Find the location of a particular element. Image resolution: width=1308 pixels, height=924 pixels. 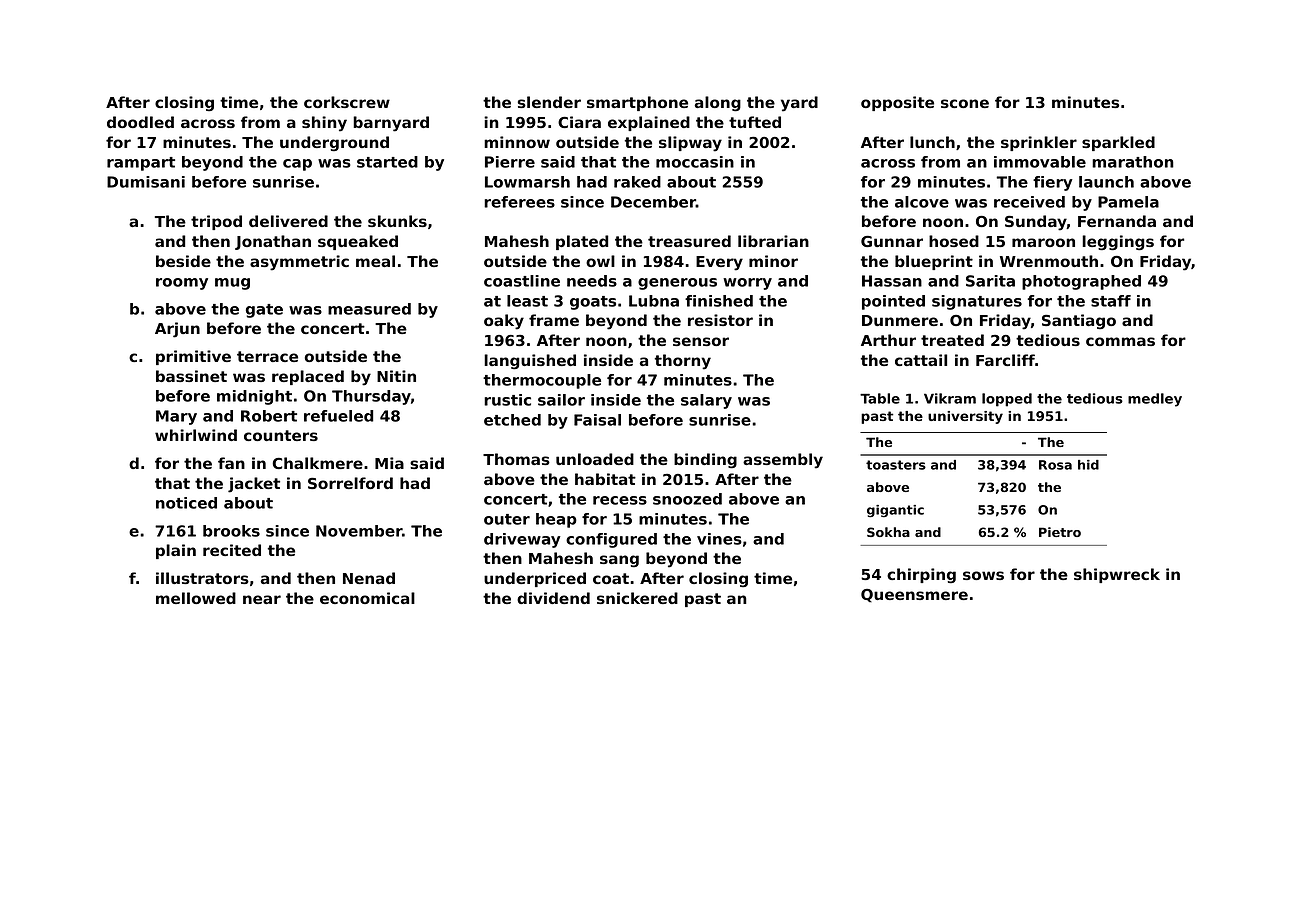

illustrators is located at coordinates (202, 578).
